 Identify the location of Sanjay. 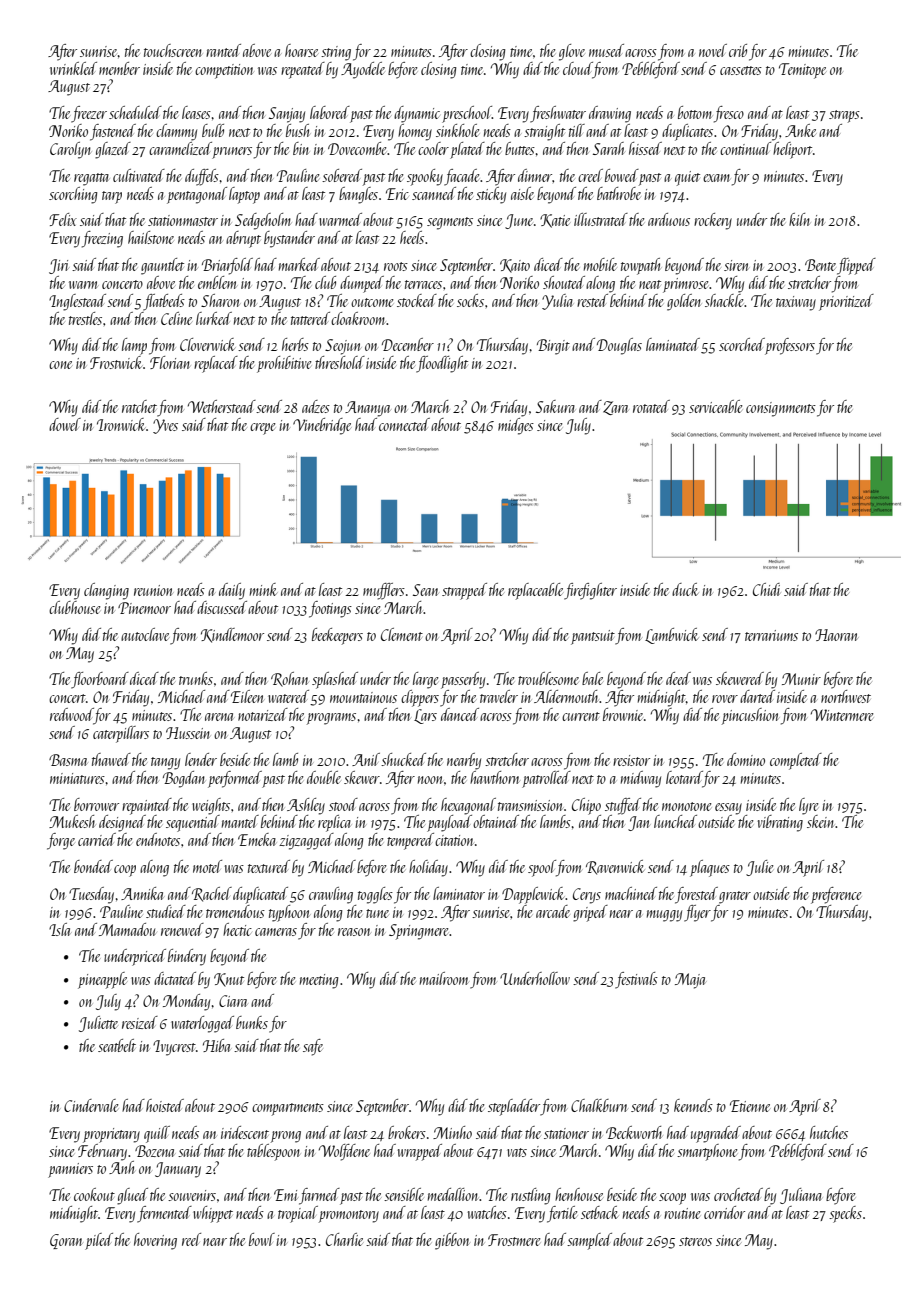
(287, 115).
